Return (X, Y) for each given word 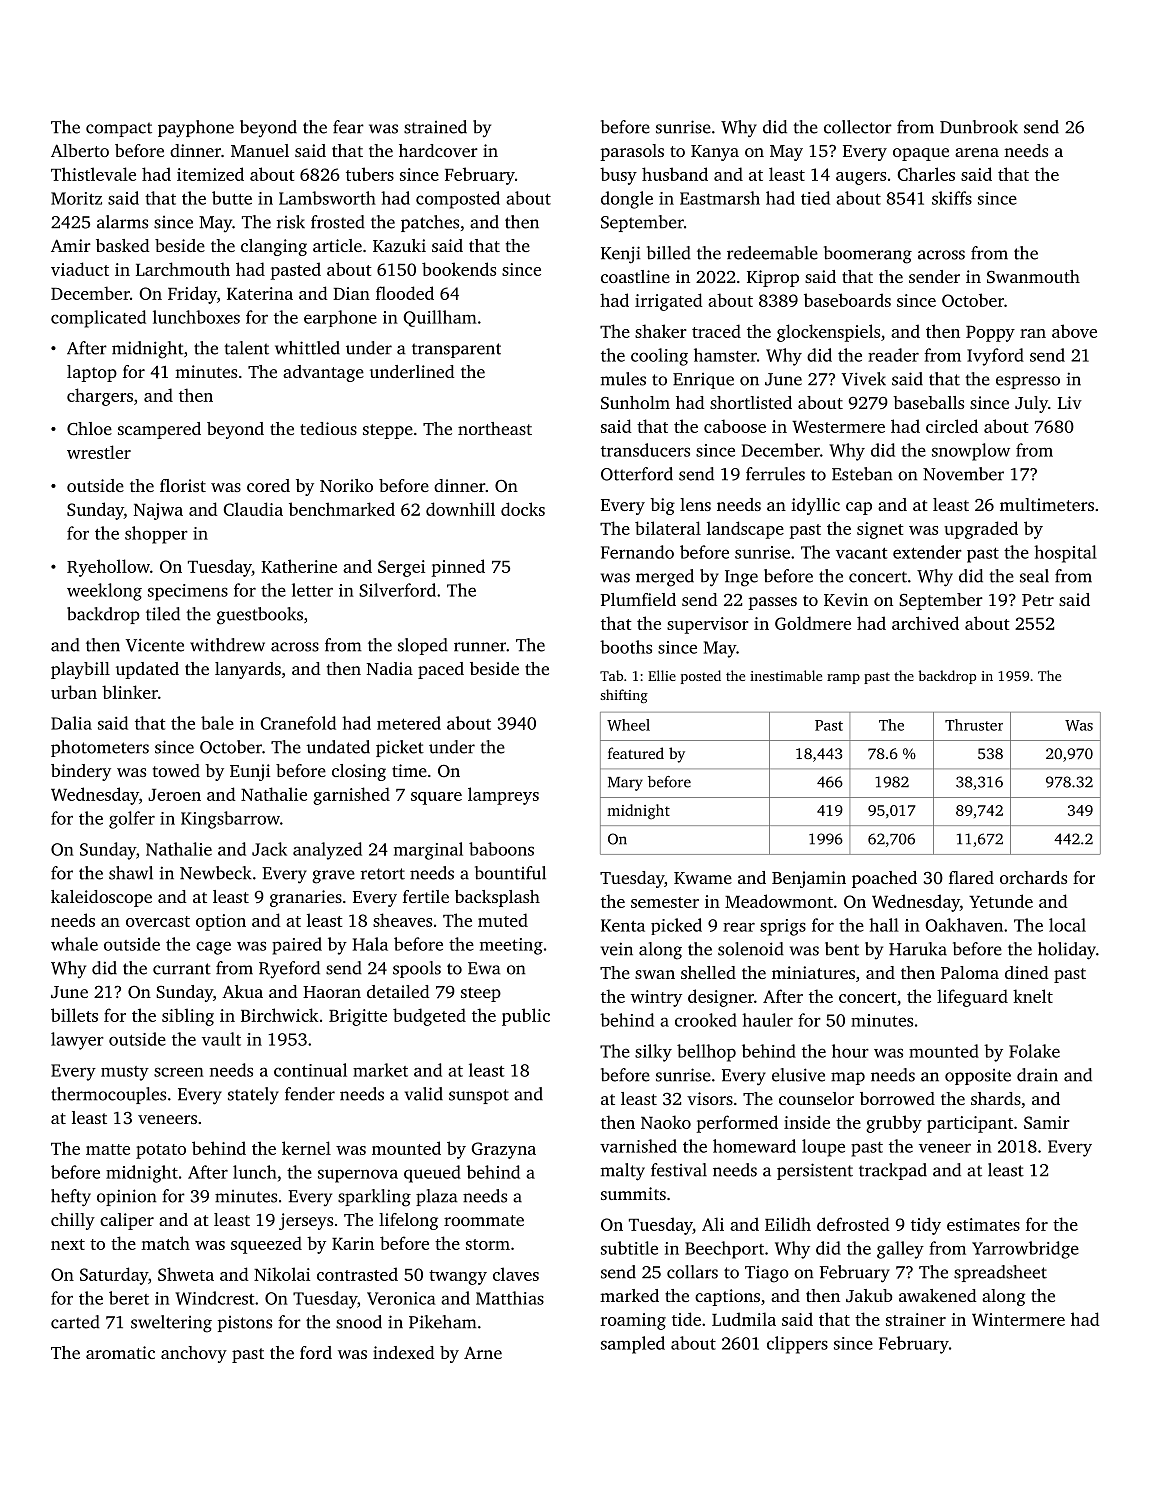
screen (179, 1072)
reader (893, 355)
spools (417, 969)
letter (312, 590)
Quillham (440, 318)
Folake (1034, 1051)
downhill (460, 509)
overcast (158, 921)
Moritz (76, 198)
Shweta (186, 1274)
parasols (632, 152)
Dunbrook (979, 127)
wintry (656, 998)
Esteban (862, 474)
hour (850, 1051)
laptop (92, 373)
